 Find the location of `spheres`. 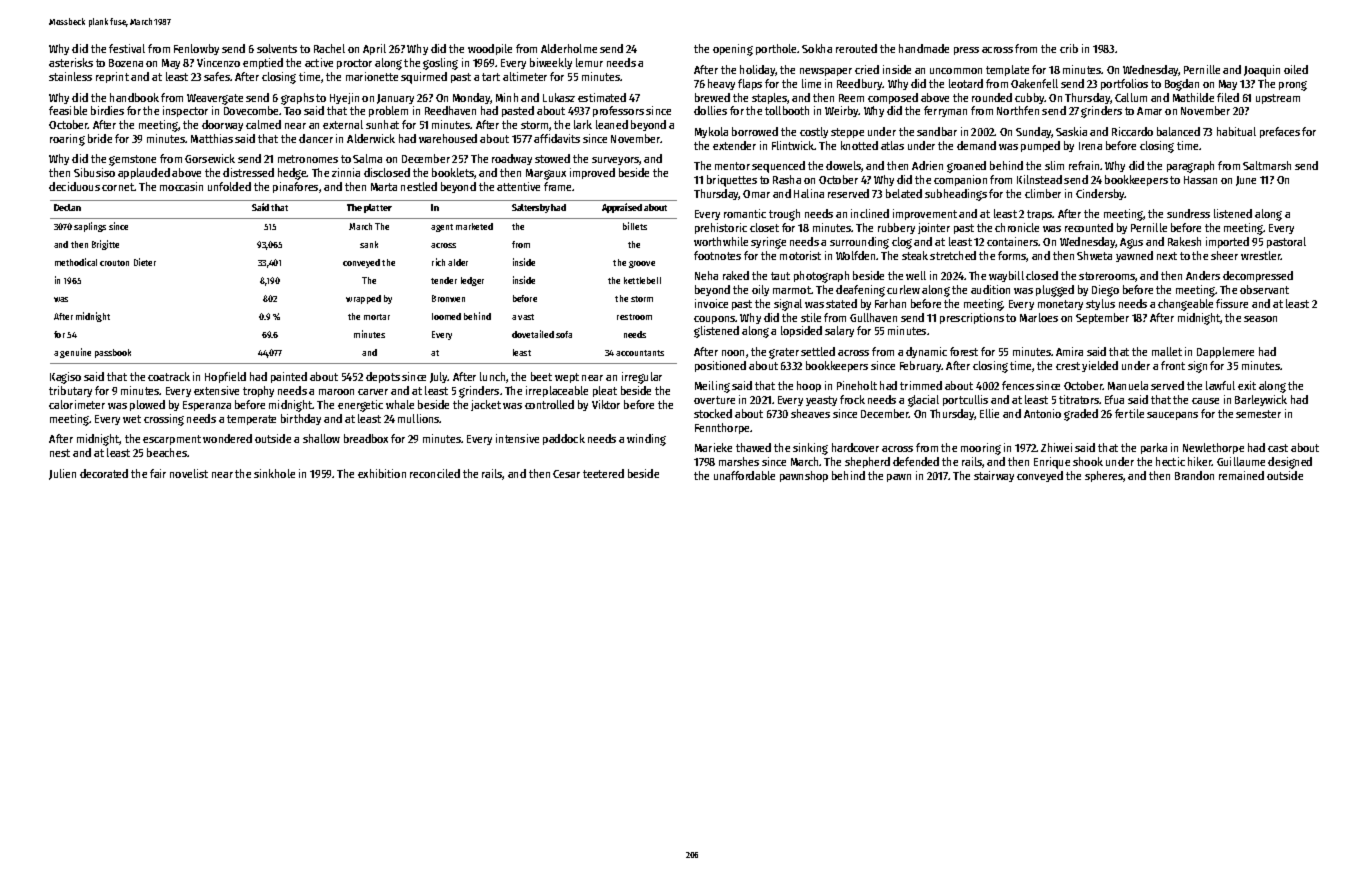

spheres is located at coordinates (1104, 476).
